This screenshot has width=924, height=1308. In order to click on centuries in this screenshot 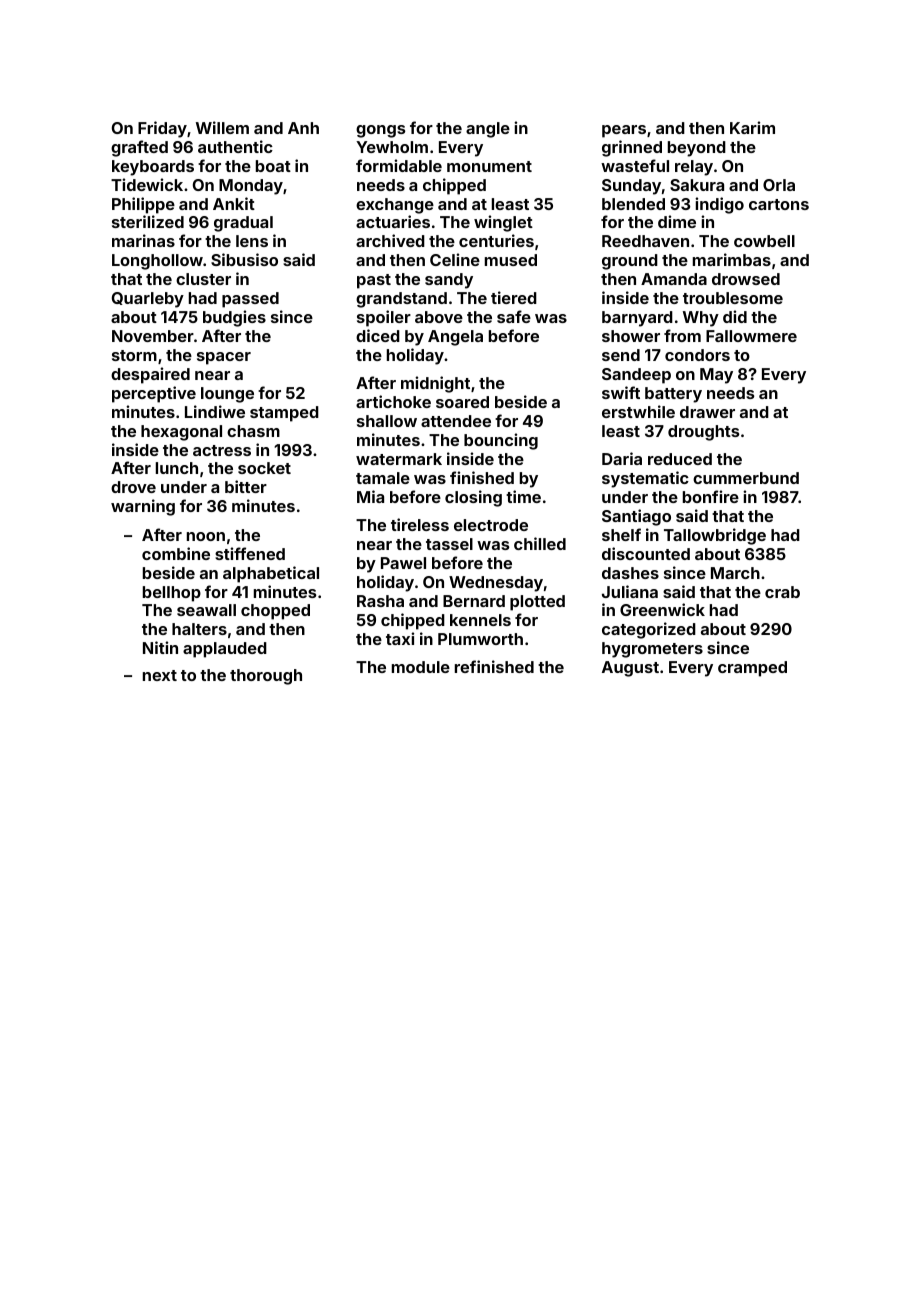, I will do `click(496, 240)`.
